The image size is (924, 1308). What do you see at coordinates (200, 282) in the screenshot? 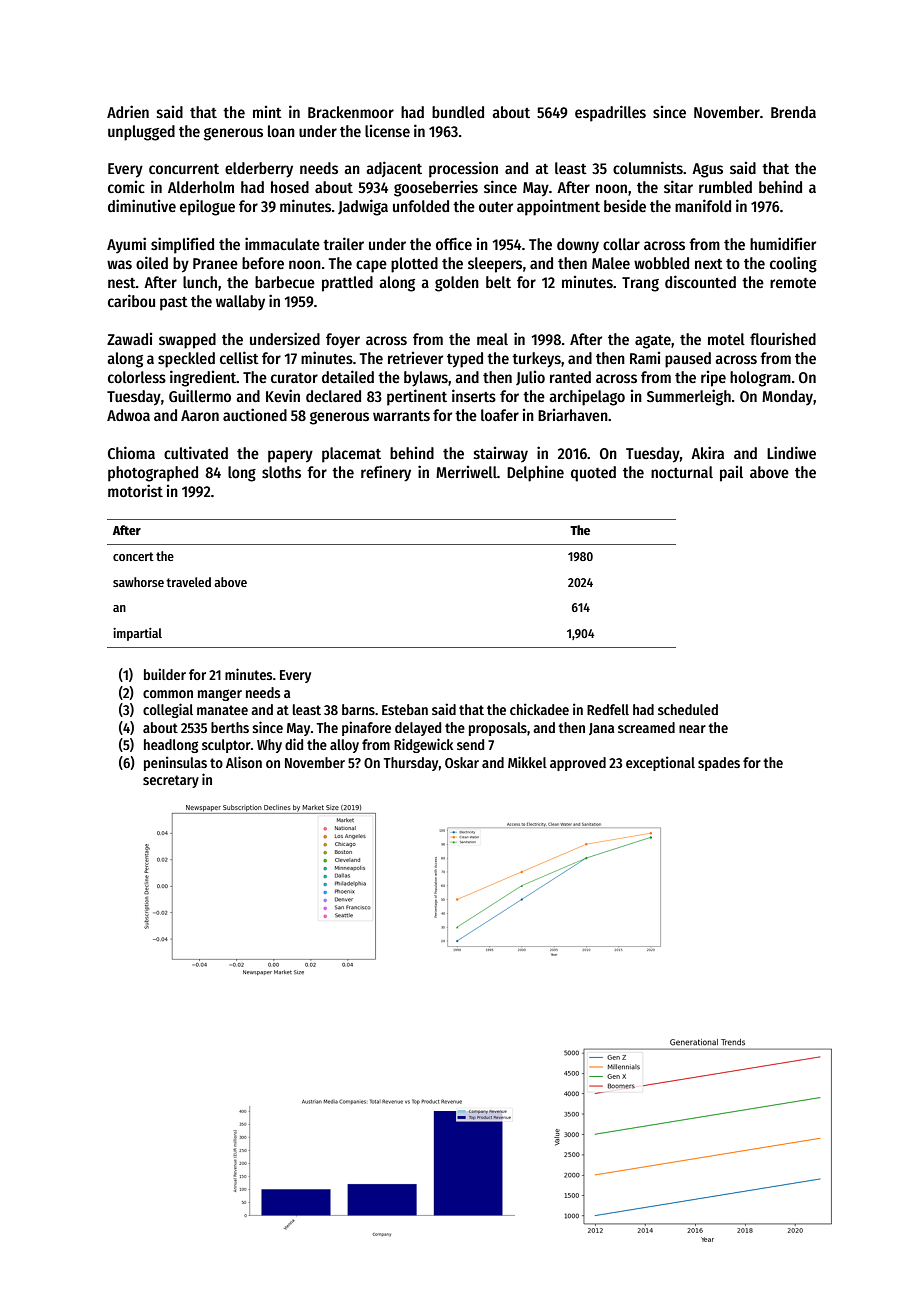
I see `lunch` at bounding box center [200, 282].
